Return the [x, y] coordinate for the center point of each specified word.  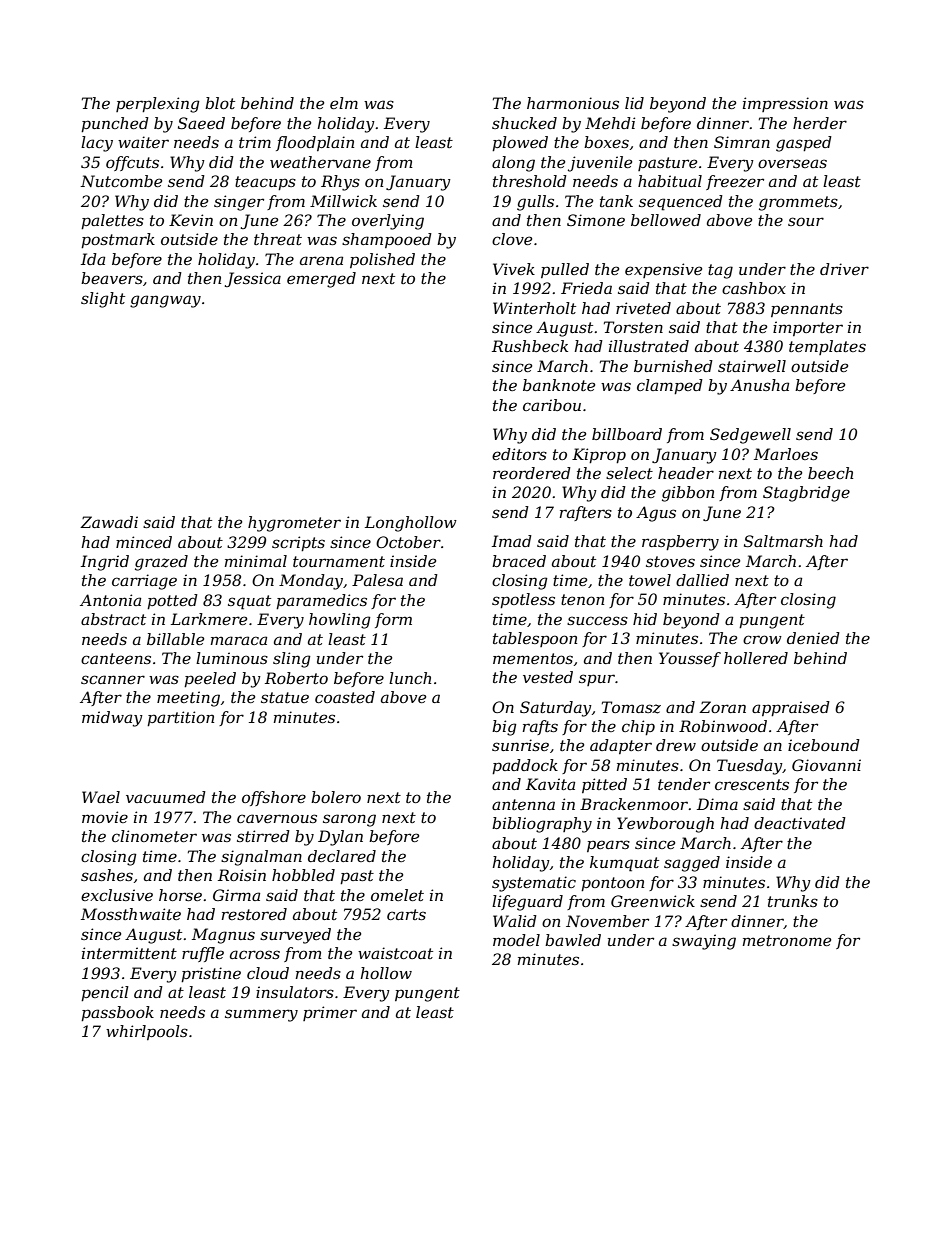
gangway [165, 301]
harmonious [573, 103]
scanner [113, 679]
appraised [791, 708]
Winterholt [534, 308]
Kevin [191, 220]
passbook [117, 1013]
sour [806, 221]
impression [785, 104]
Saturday [556, 709]
